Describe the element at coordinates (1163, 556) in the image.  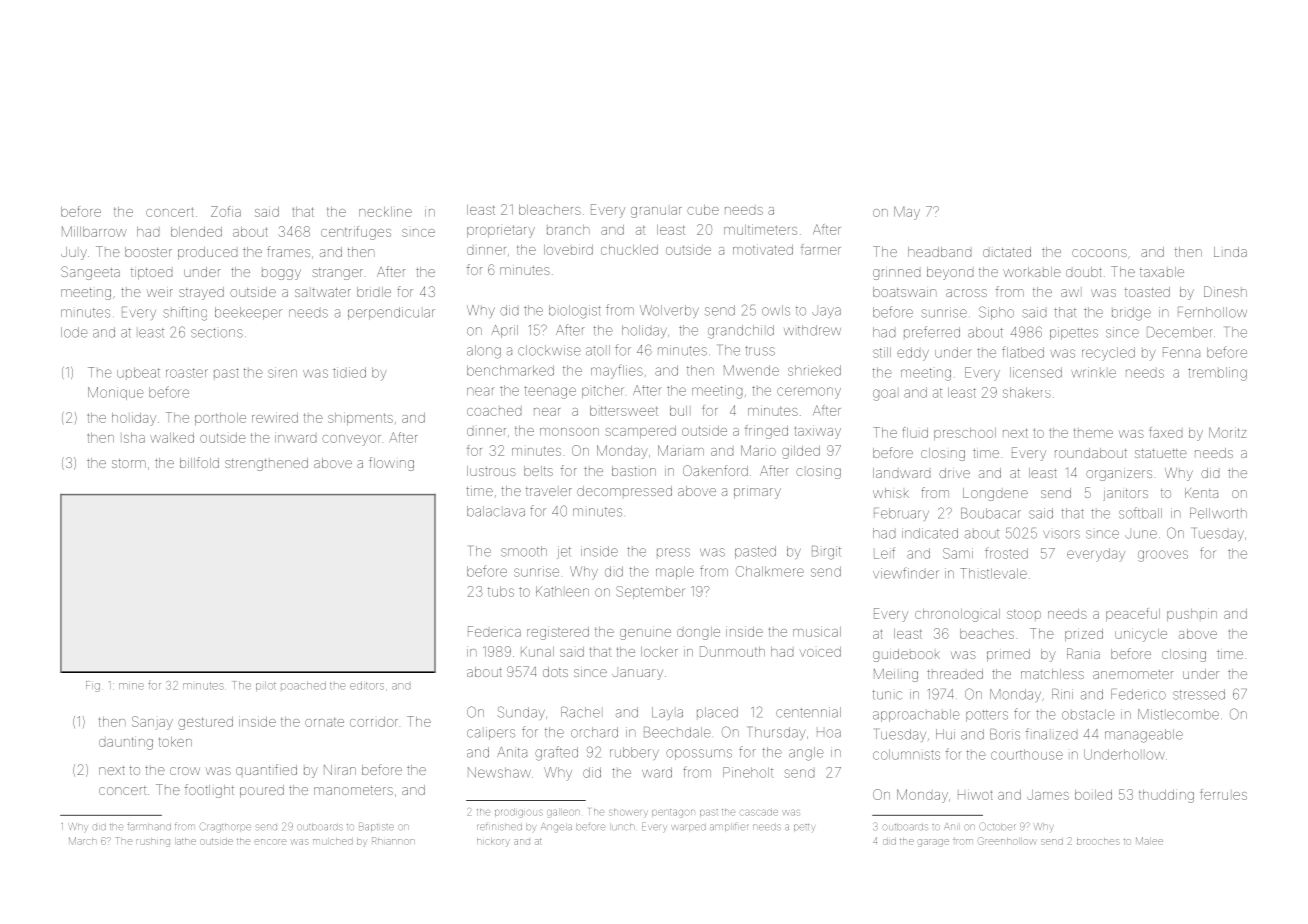
I see `grooves` at that location.
